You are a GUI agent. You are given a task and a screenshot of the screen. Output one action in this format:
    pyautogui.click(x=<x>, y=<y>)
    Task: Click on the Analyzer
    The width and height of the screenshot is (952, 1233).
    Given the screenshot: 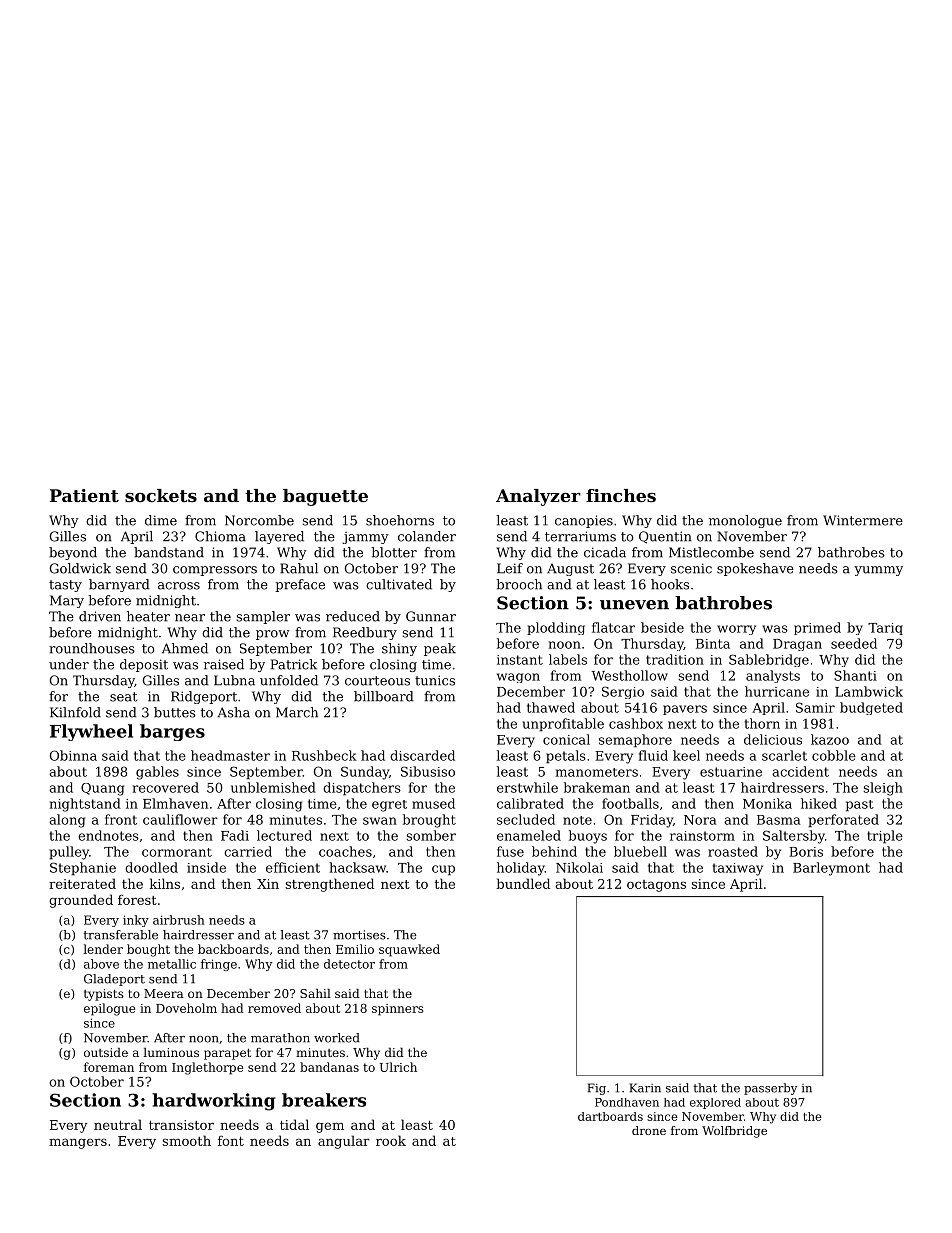 What is the action you would take?
    pyautogui.click(x=538, y=497)
